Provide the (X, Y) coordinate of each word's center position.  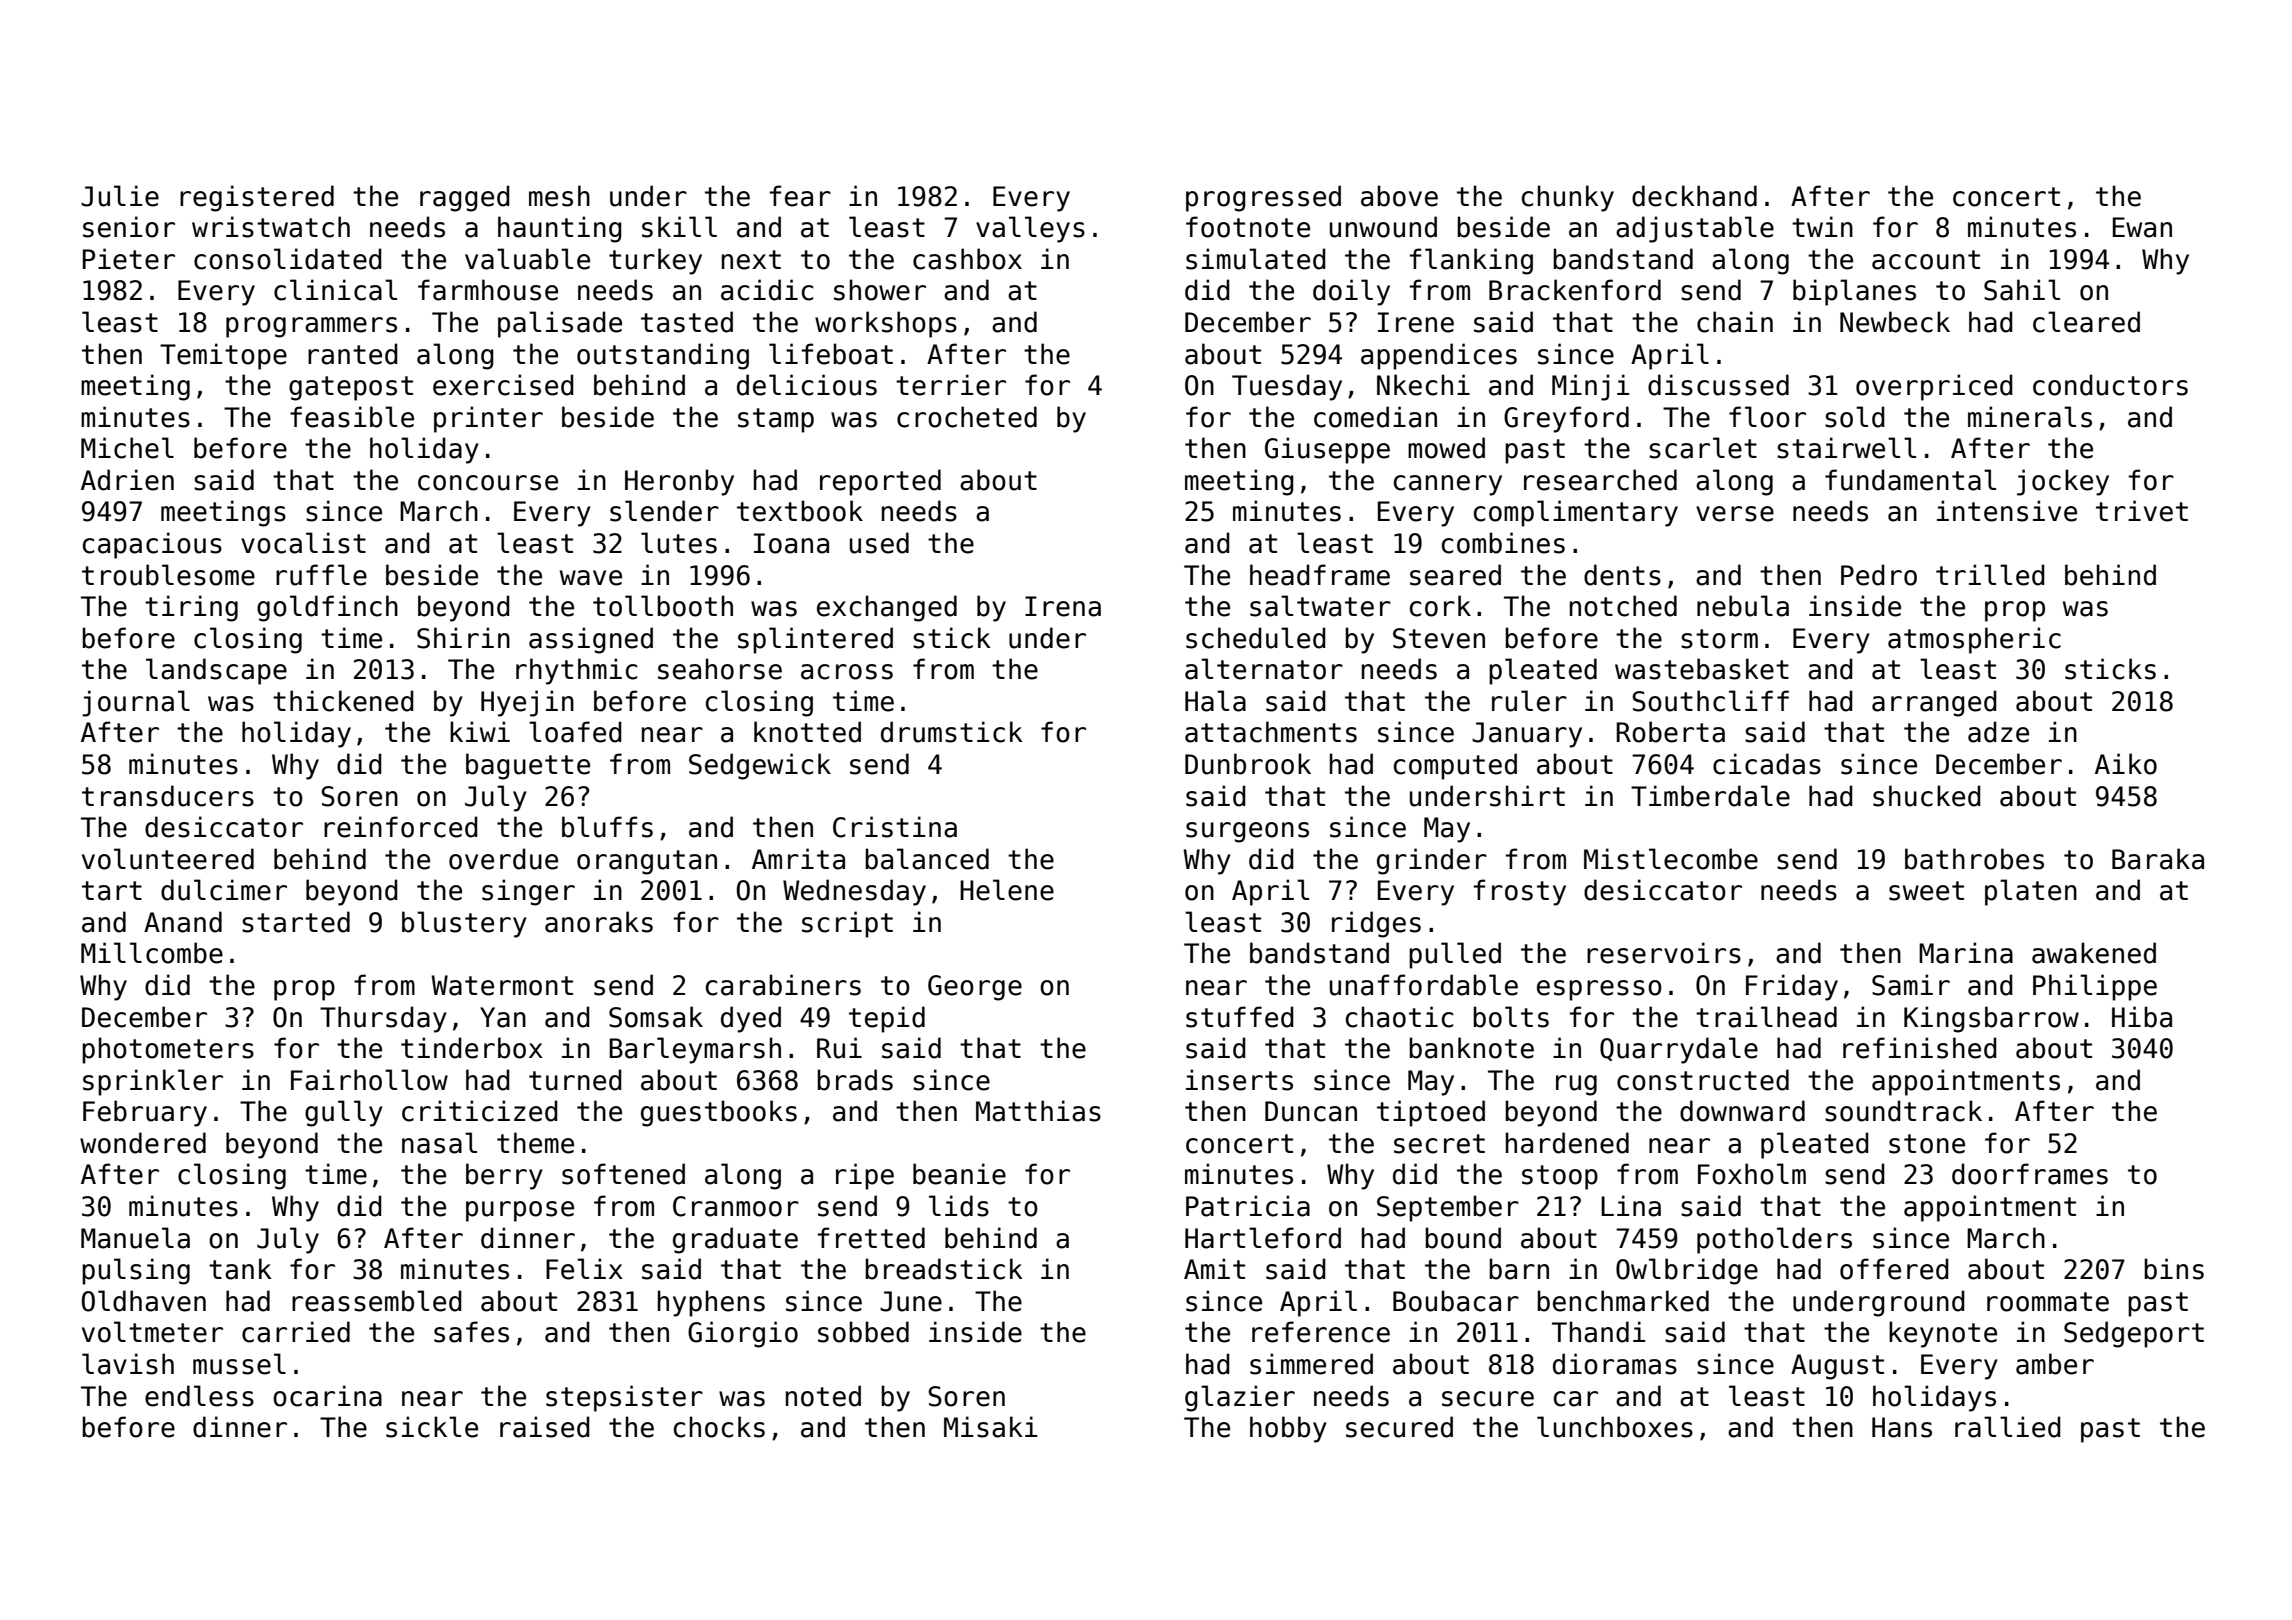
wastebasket (1702, 669)
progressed (1263, 198)
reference (1321, 1332)
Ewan (2142, 227)
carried (296, 1332)
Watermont (502, 985)
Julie (120, 196)
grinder (1432, 861)
